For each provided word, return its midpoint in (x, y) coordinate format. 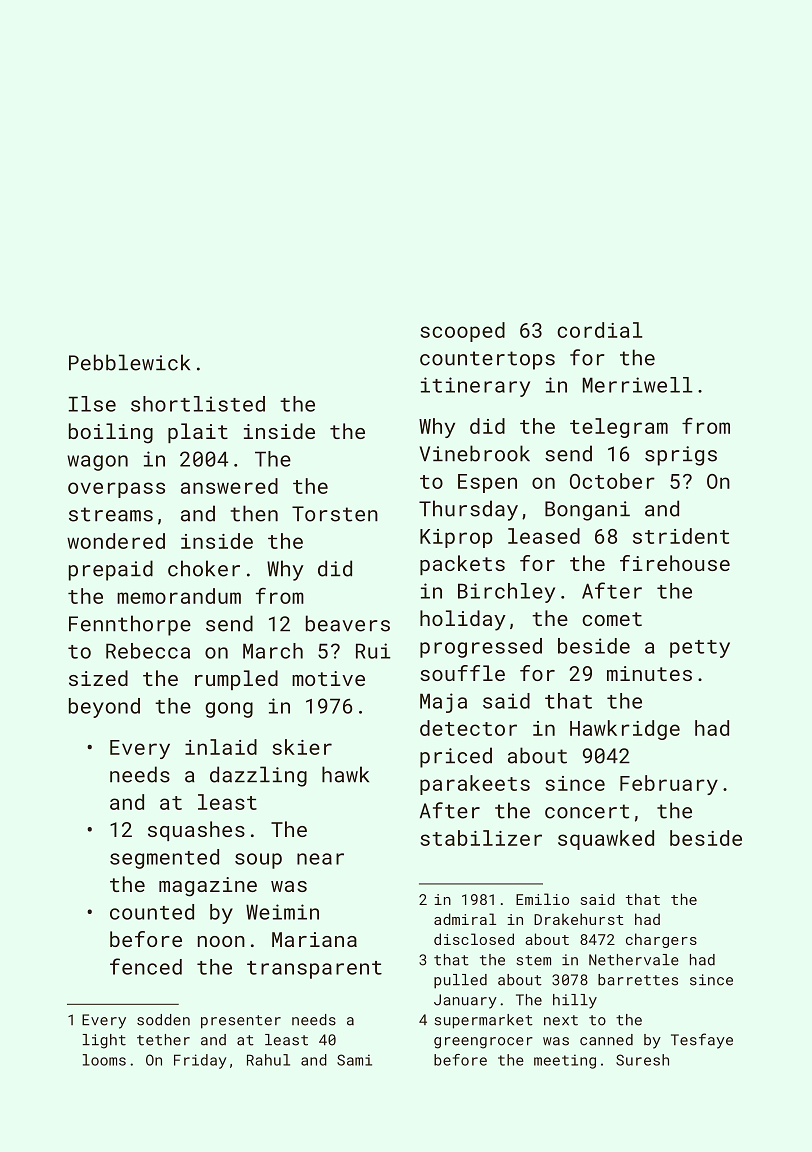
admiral (465, 919)
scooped (462, 332)
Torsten (335, 514)
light (104, 1041)
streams (111, 514)
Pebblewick (129, 362)
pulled (460, 981)
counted (152, 912)
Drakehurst (579, 919)
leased (544, 536)
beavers (348, 623)
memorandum (179, 596)
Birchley (506, 593)
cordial (599, 330)
